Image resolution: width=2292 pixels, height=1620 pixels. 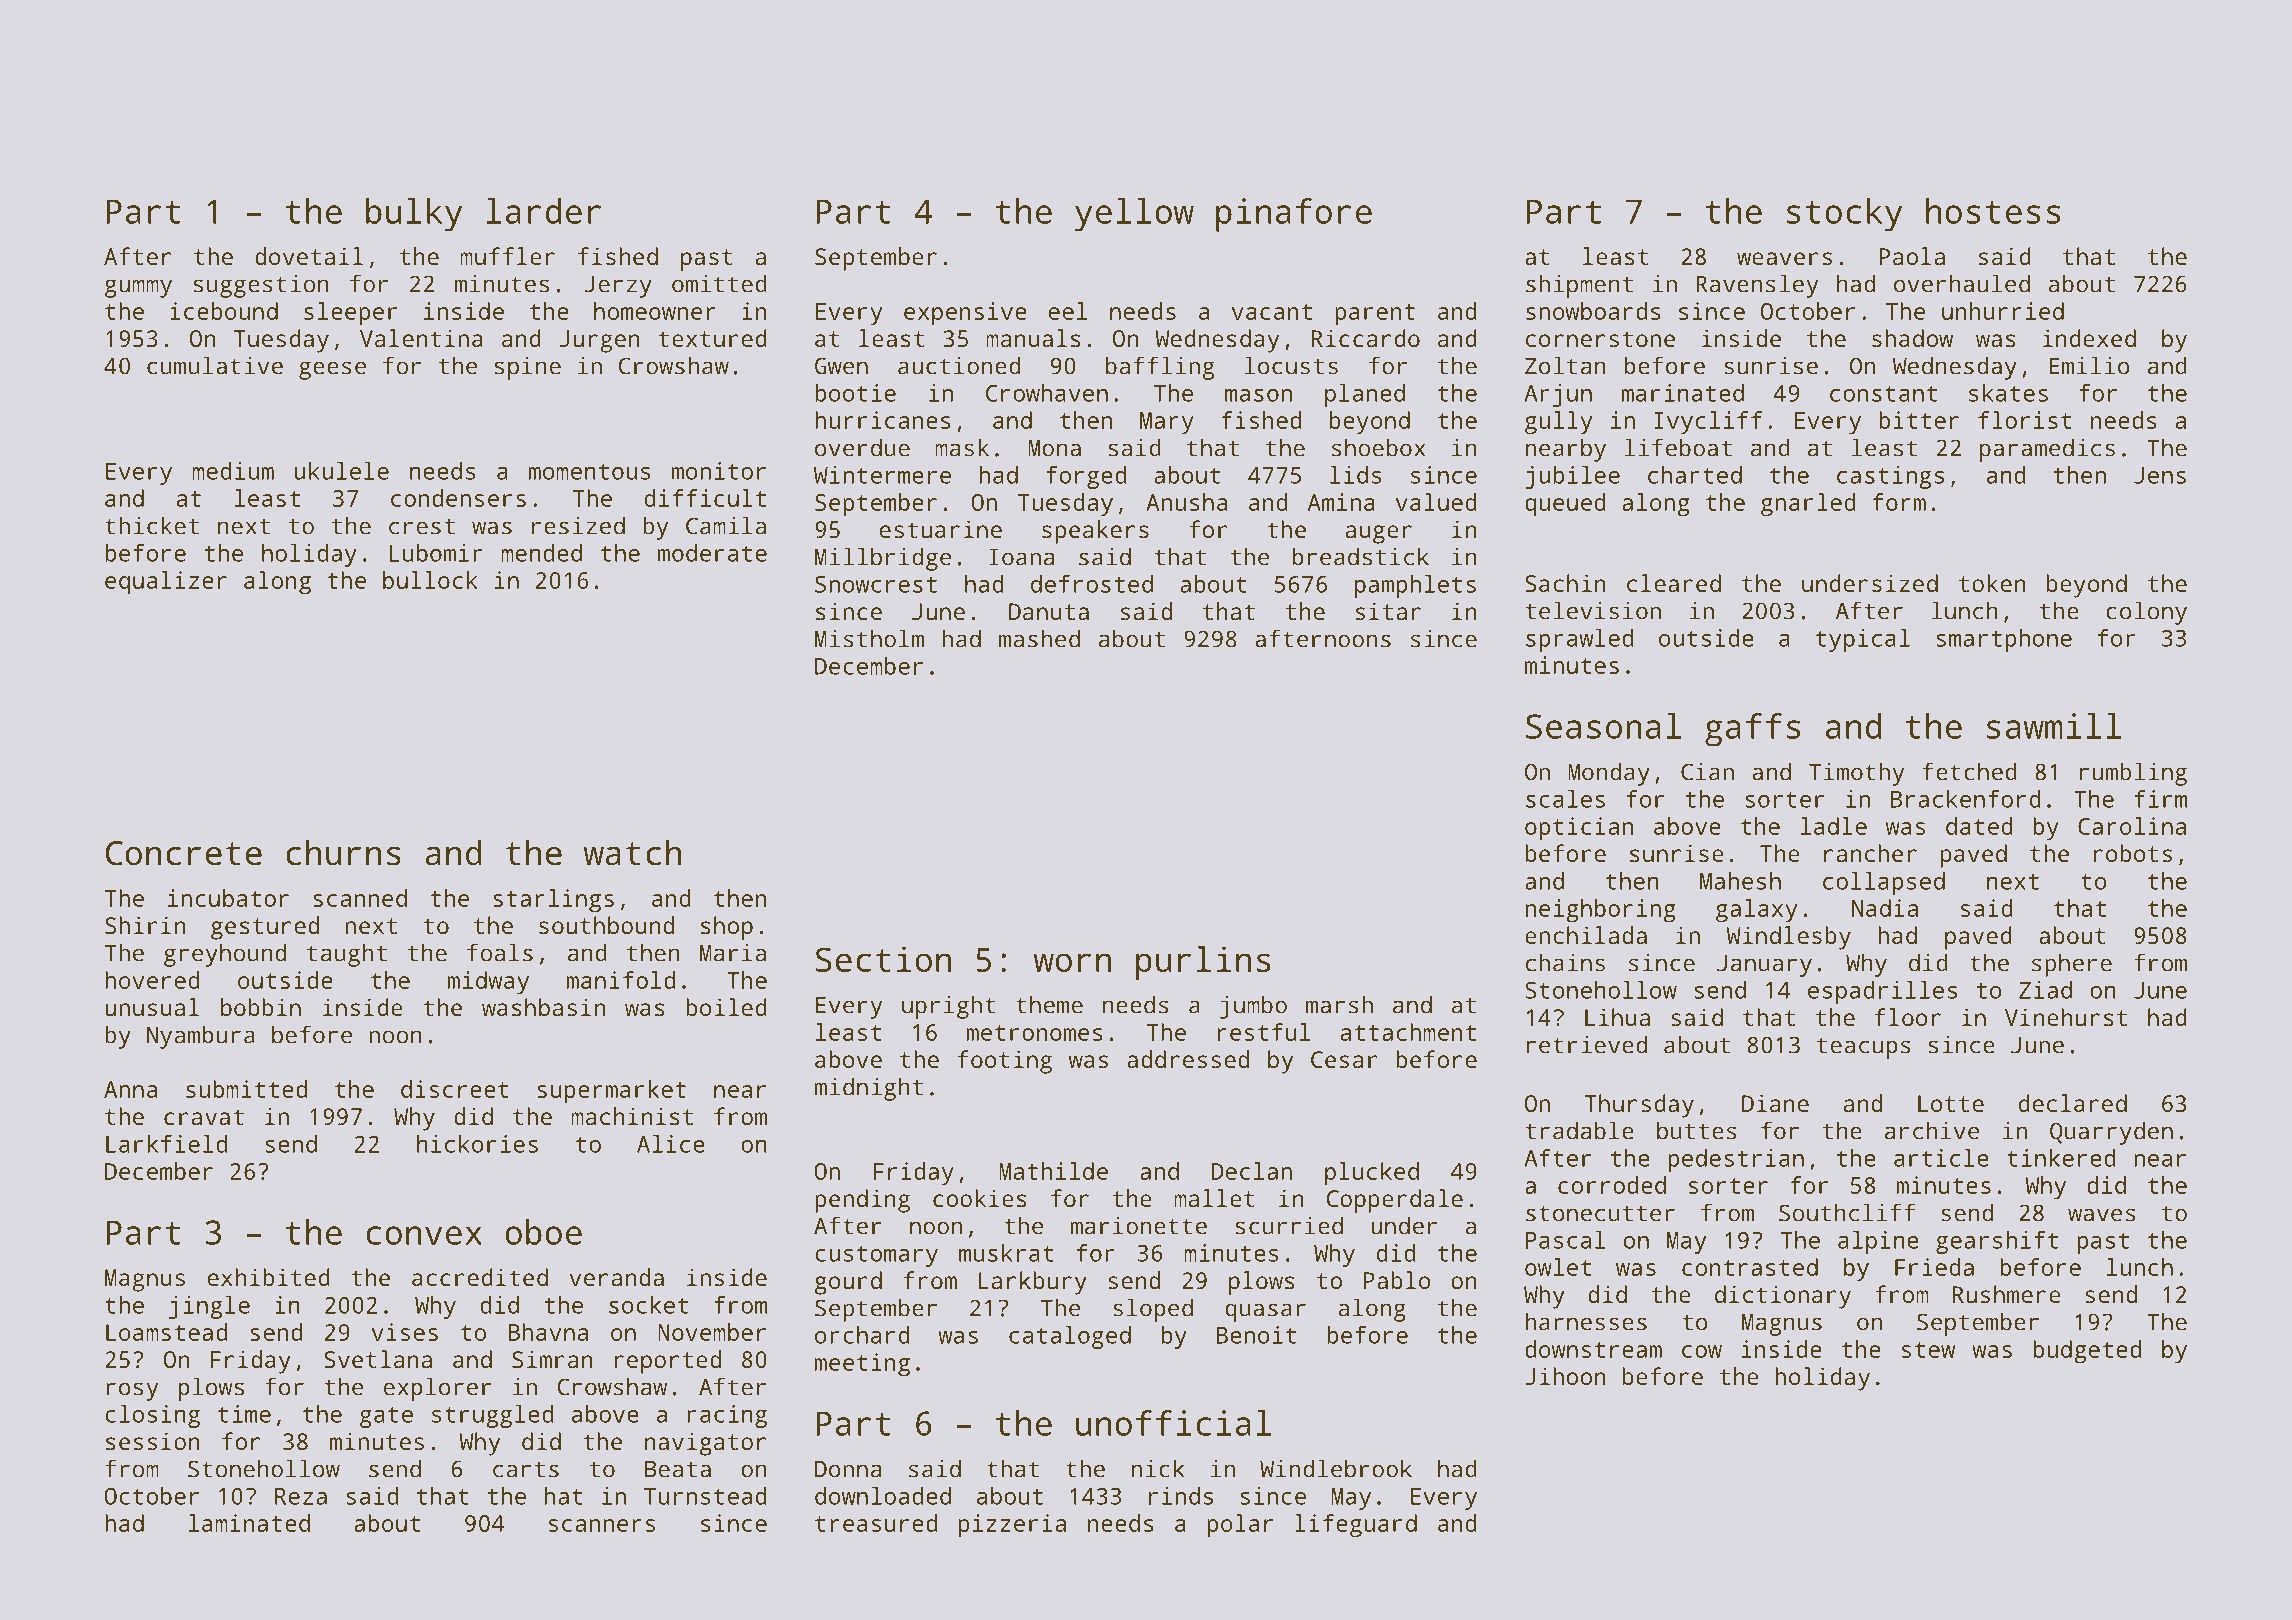 I want to click on Anna, so click(x=130, y=1089).
